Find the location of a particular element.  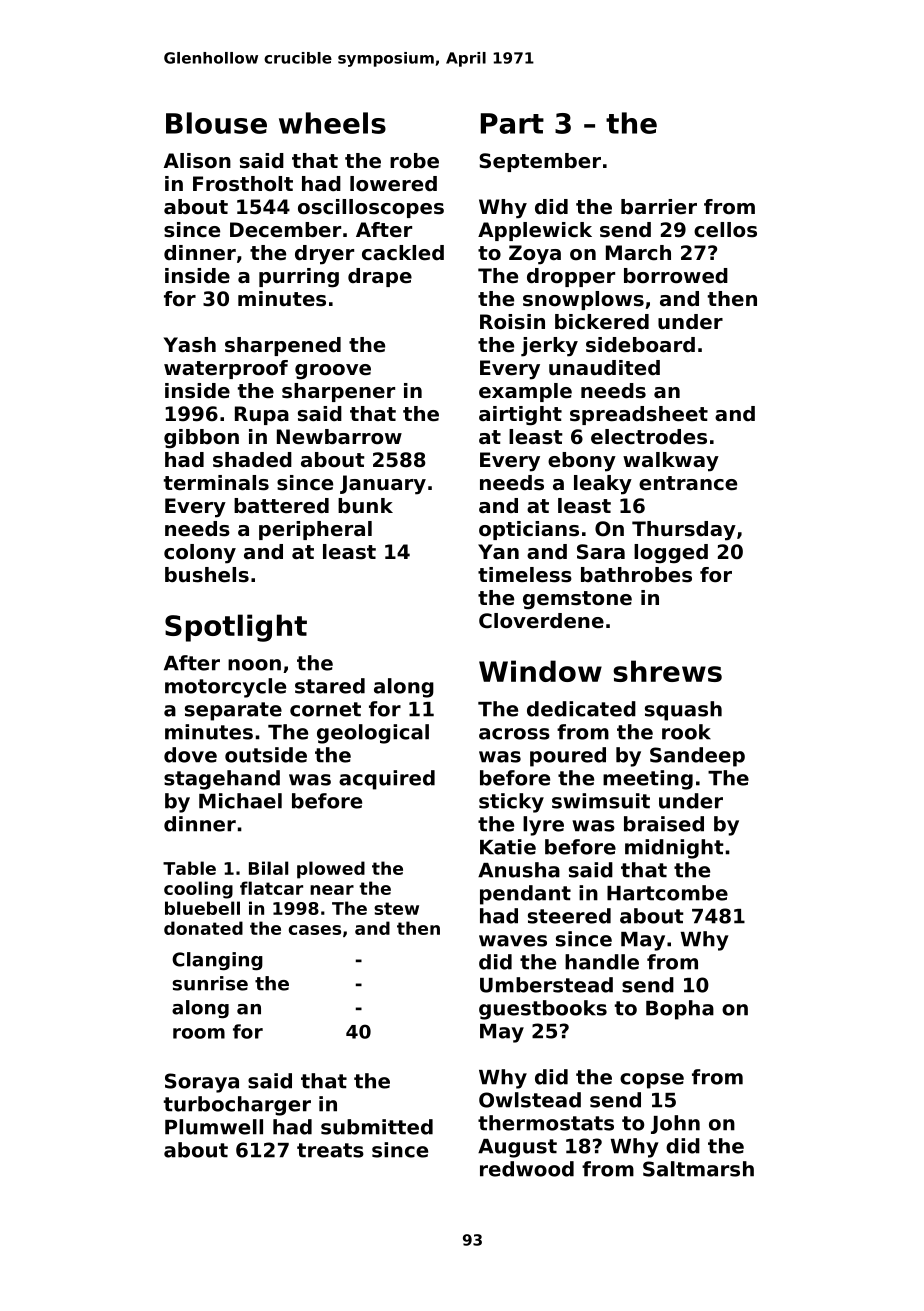

acquired is located at coordinates (387, 780).
